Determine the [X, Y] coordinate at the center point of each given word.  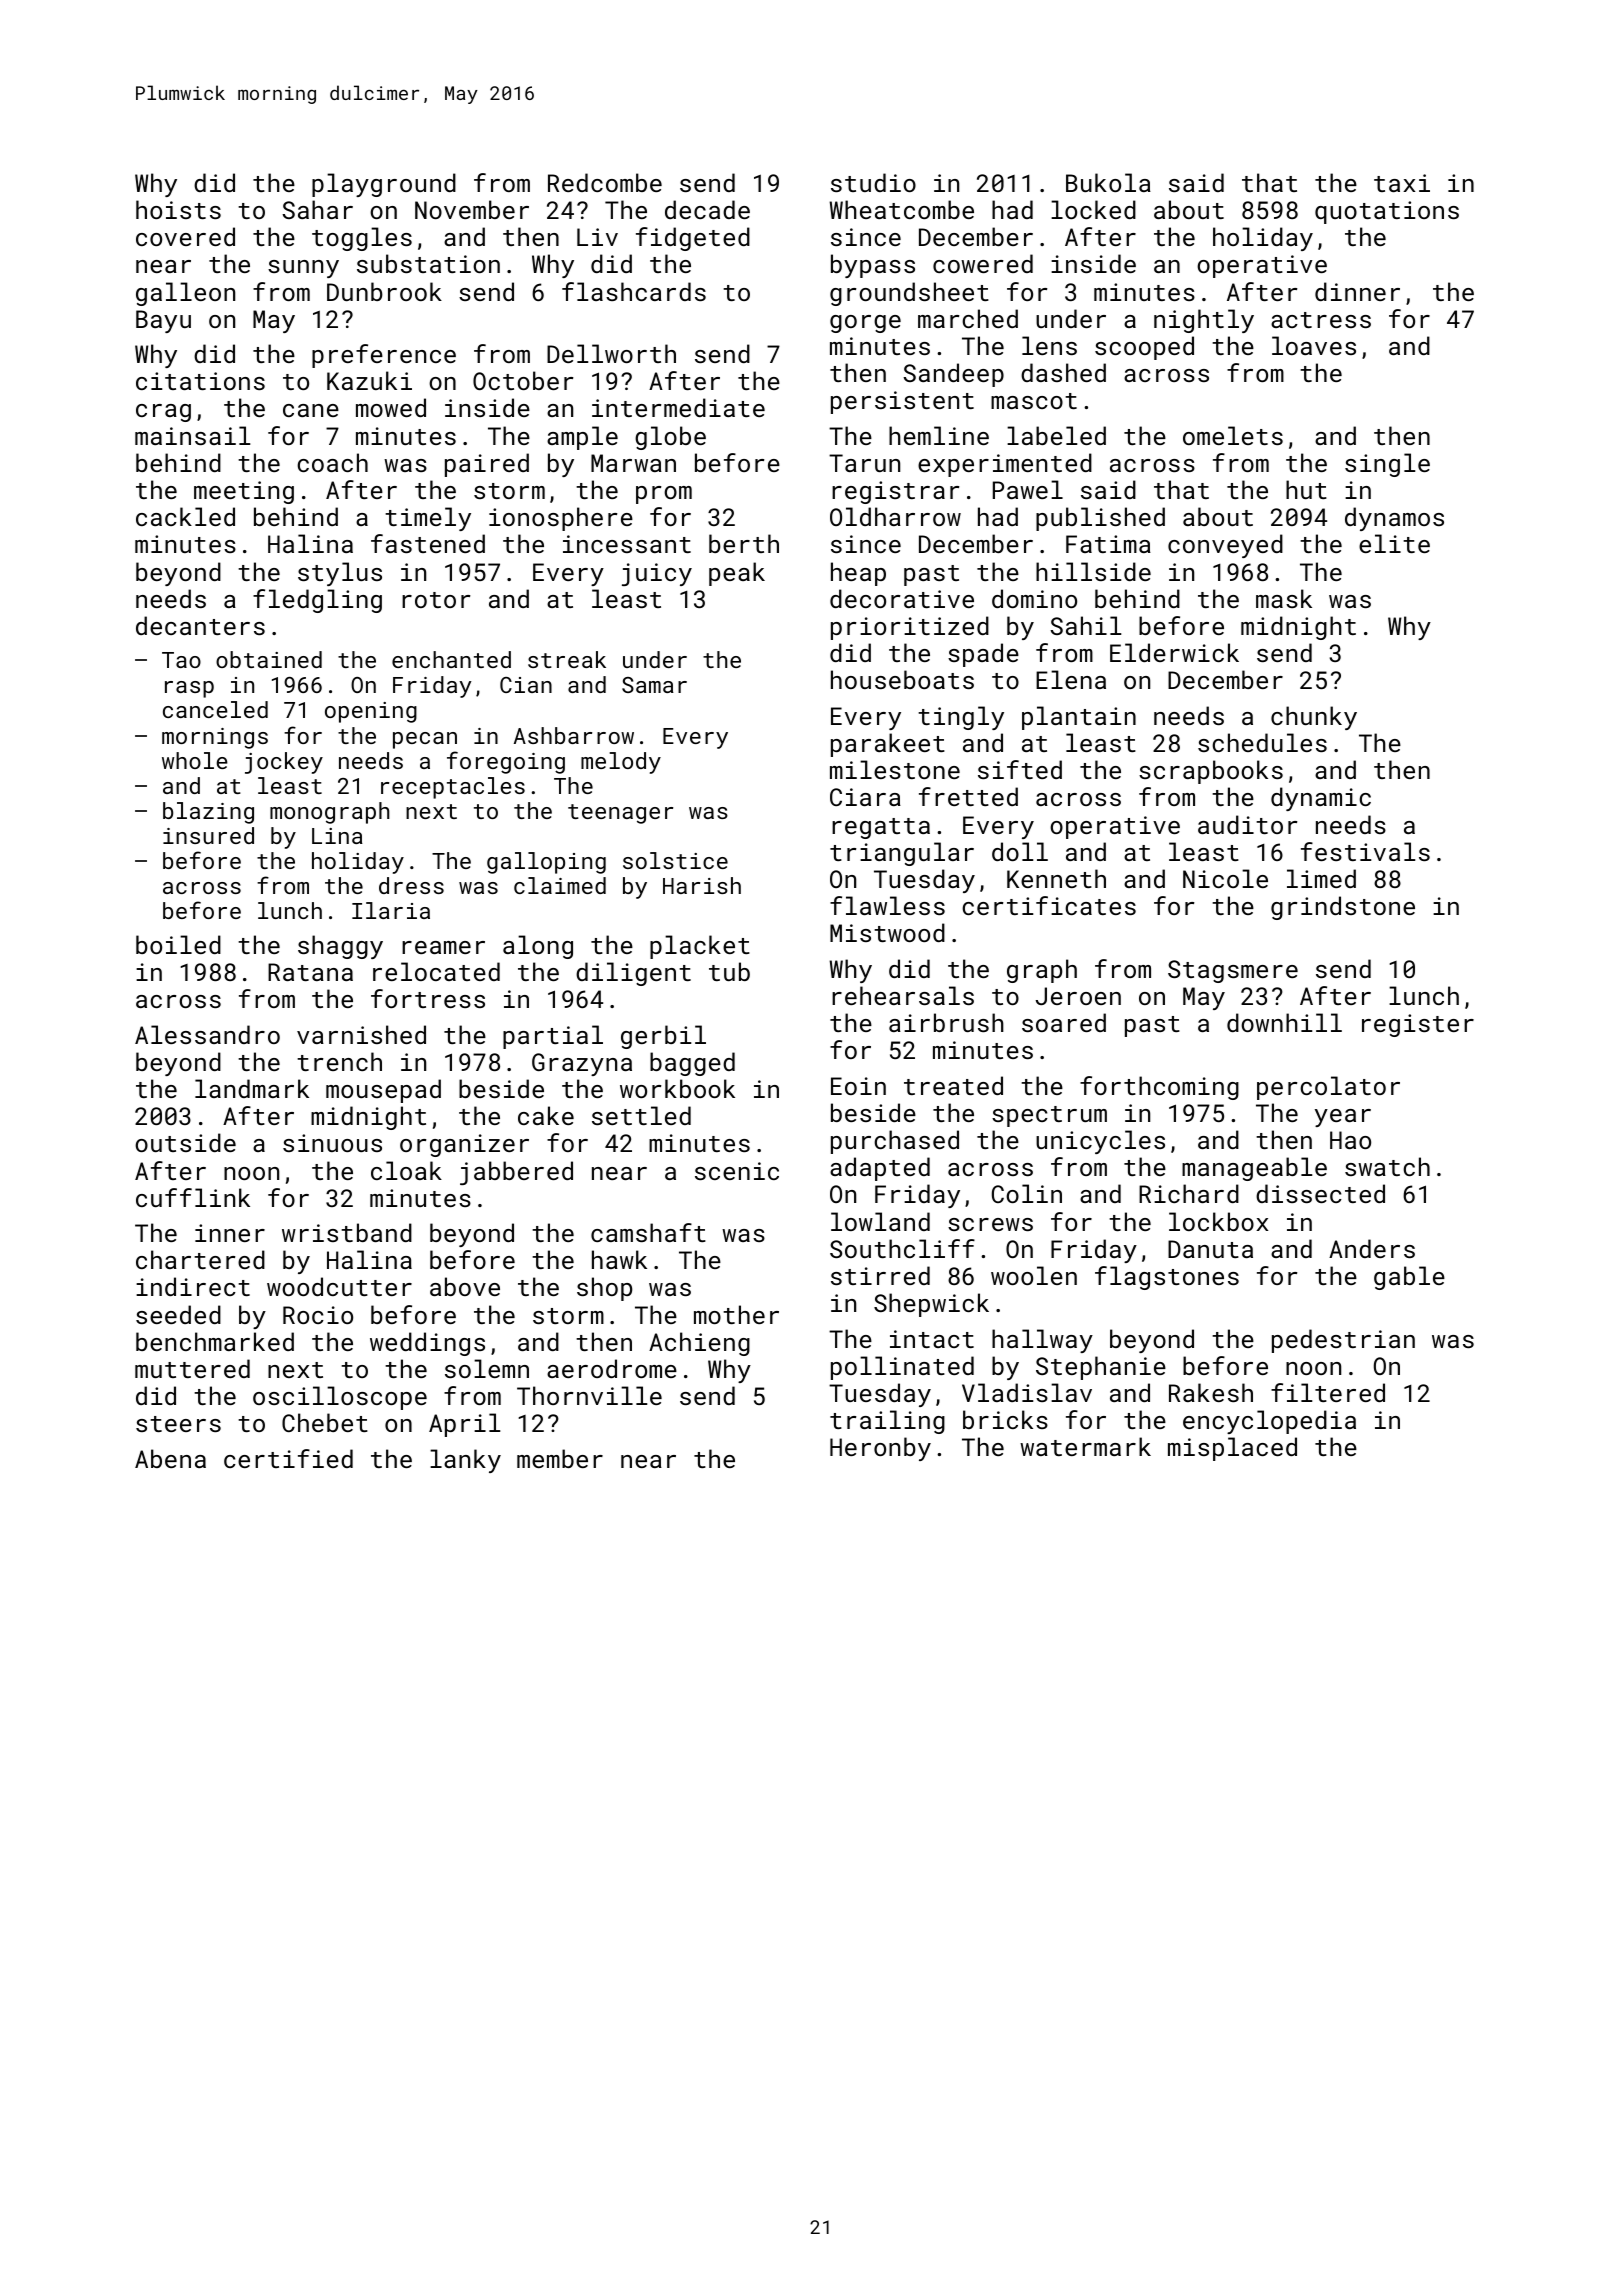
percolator [1328, 1088]
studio [873, 182]
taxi [1402, 183]
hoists [178, 209]
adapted [880, 1169]
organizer [464, 1145]
